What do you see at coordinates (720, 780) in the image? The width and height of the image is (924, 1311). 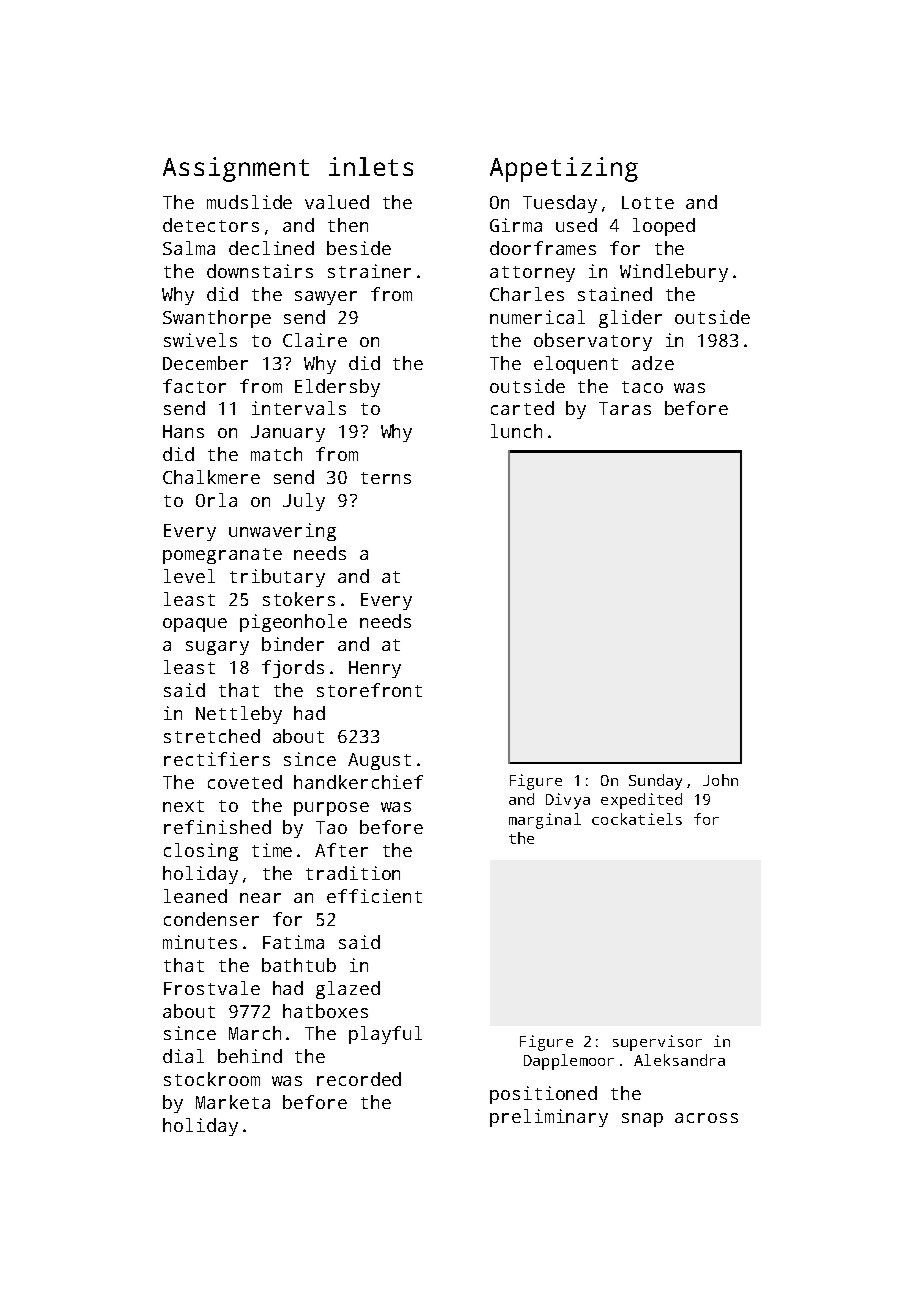 I see `John` at bounding box center [720, 780].
